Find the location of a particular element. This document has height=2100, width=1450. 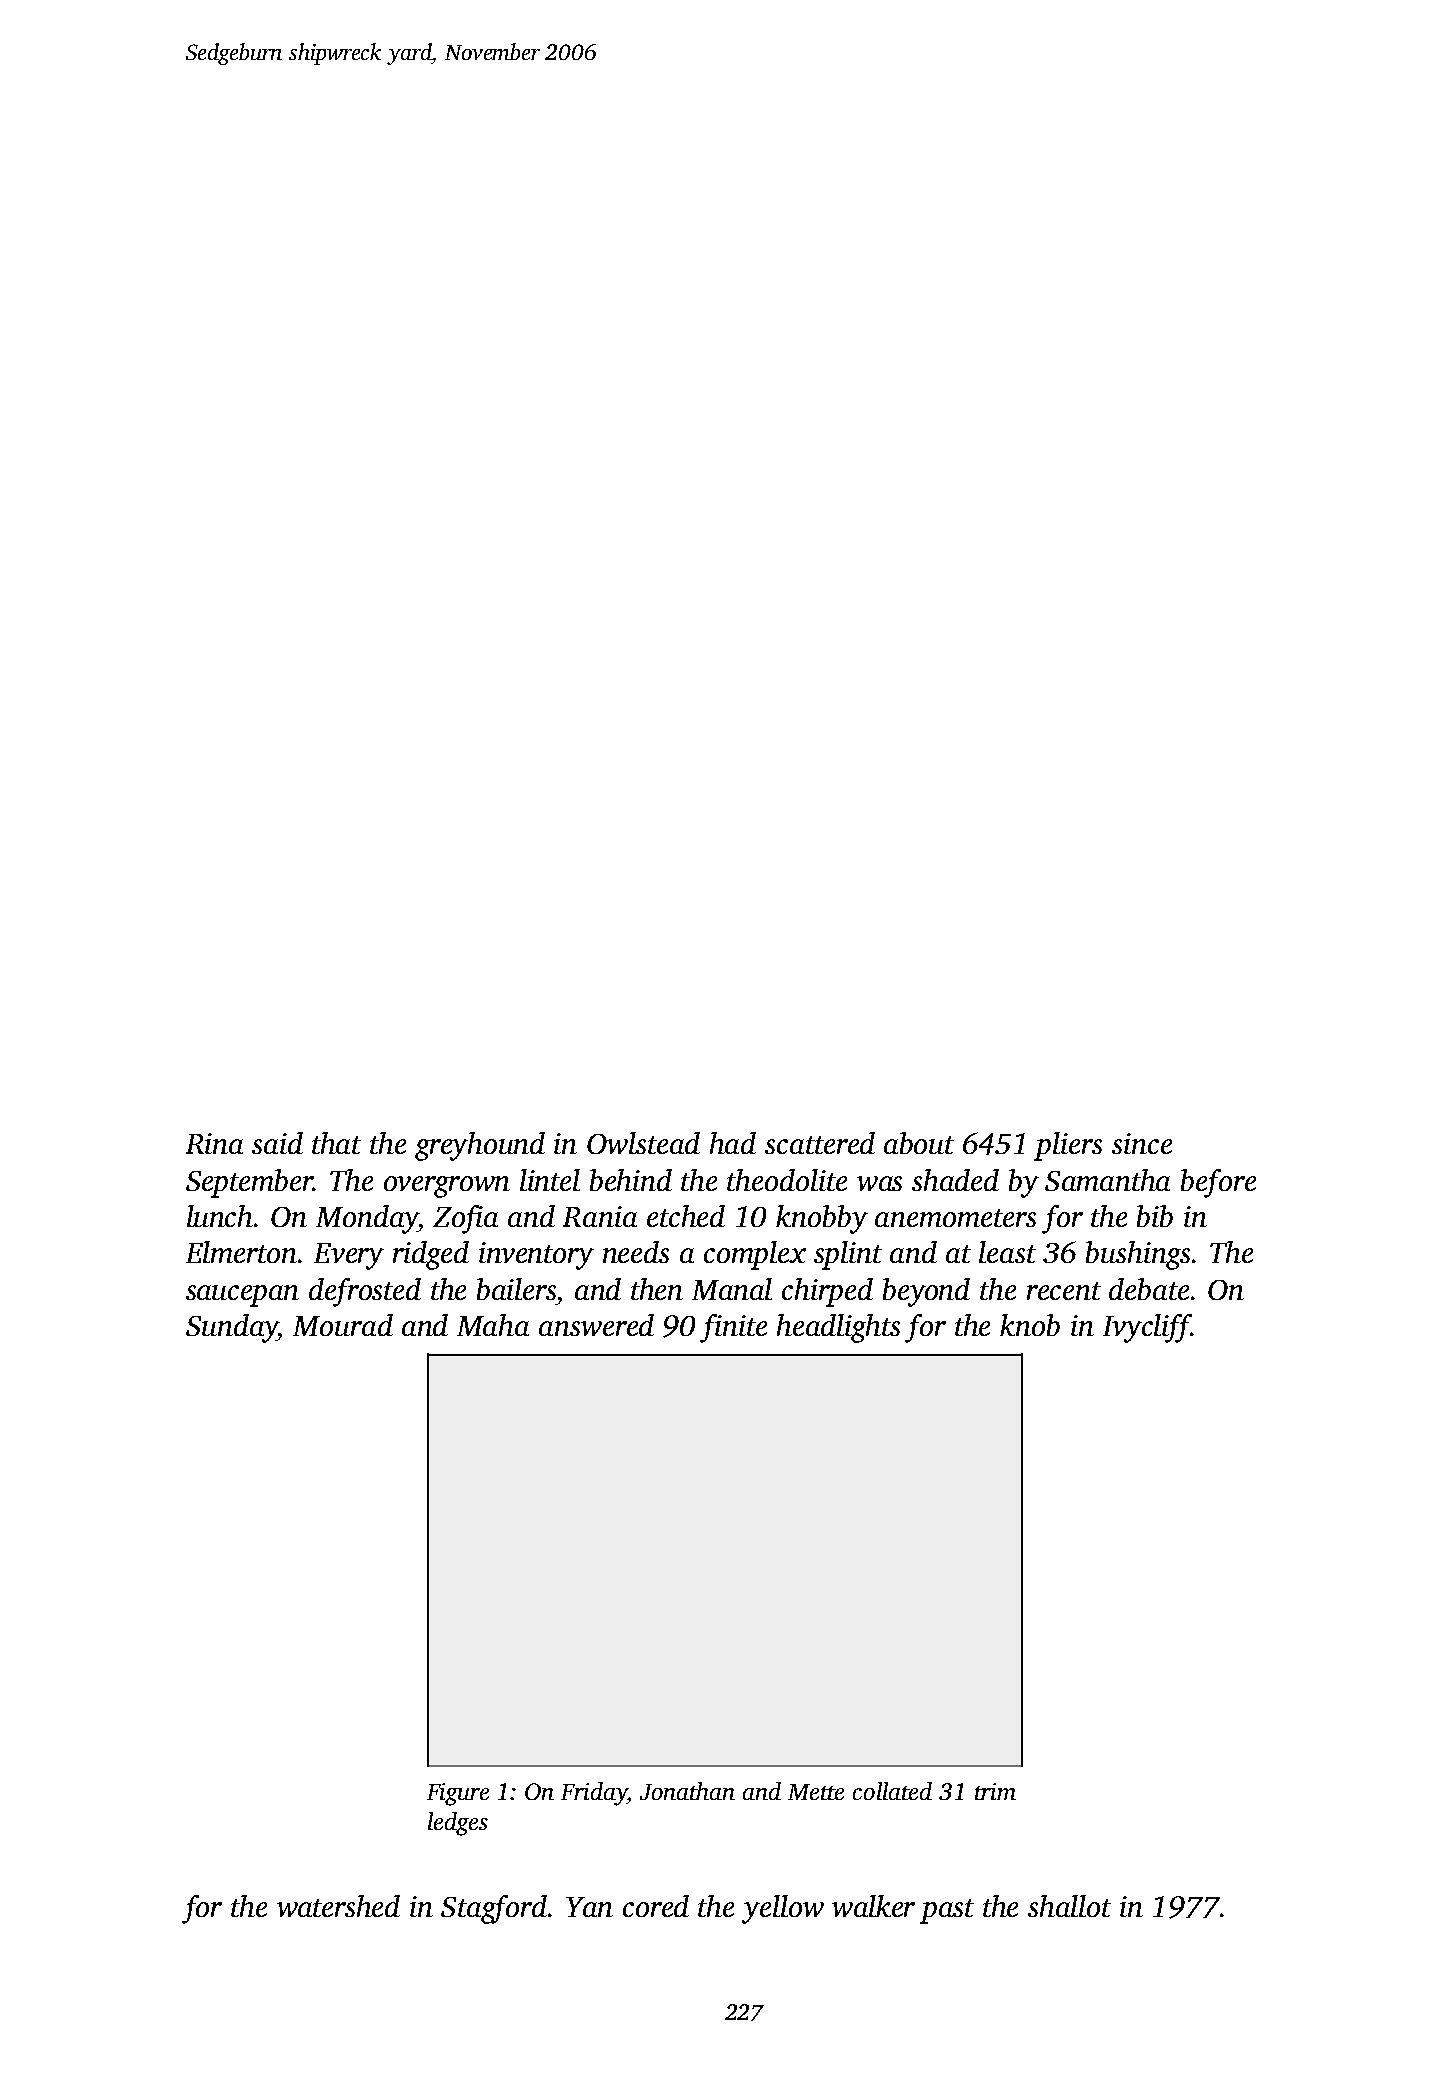

Figure is located at coordinates (458, 1794).
